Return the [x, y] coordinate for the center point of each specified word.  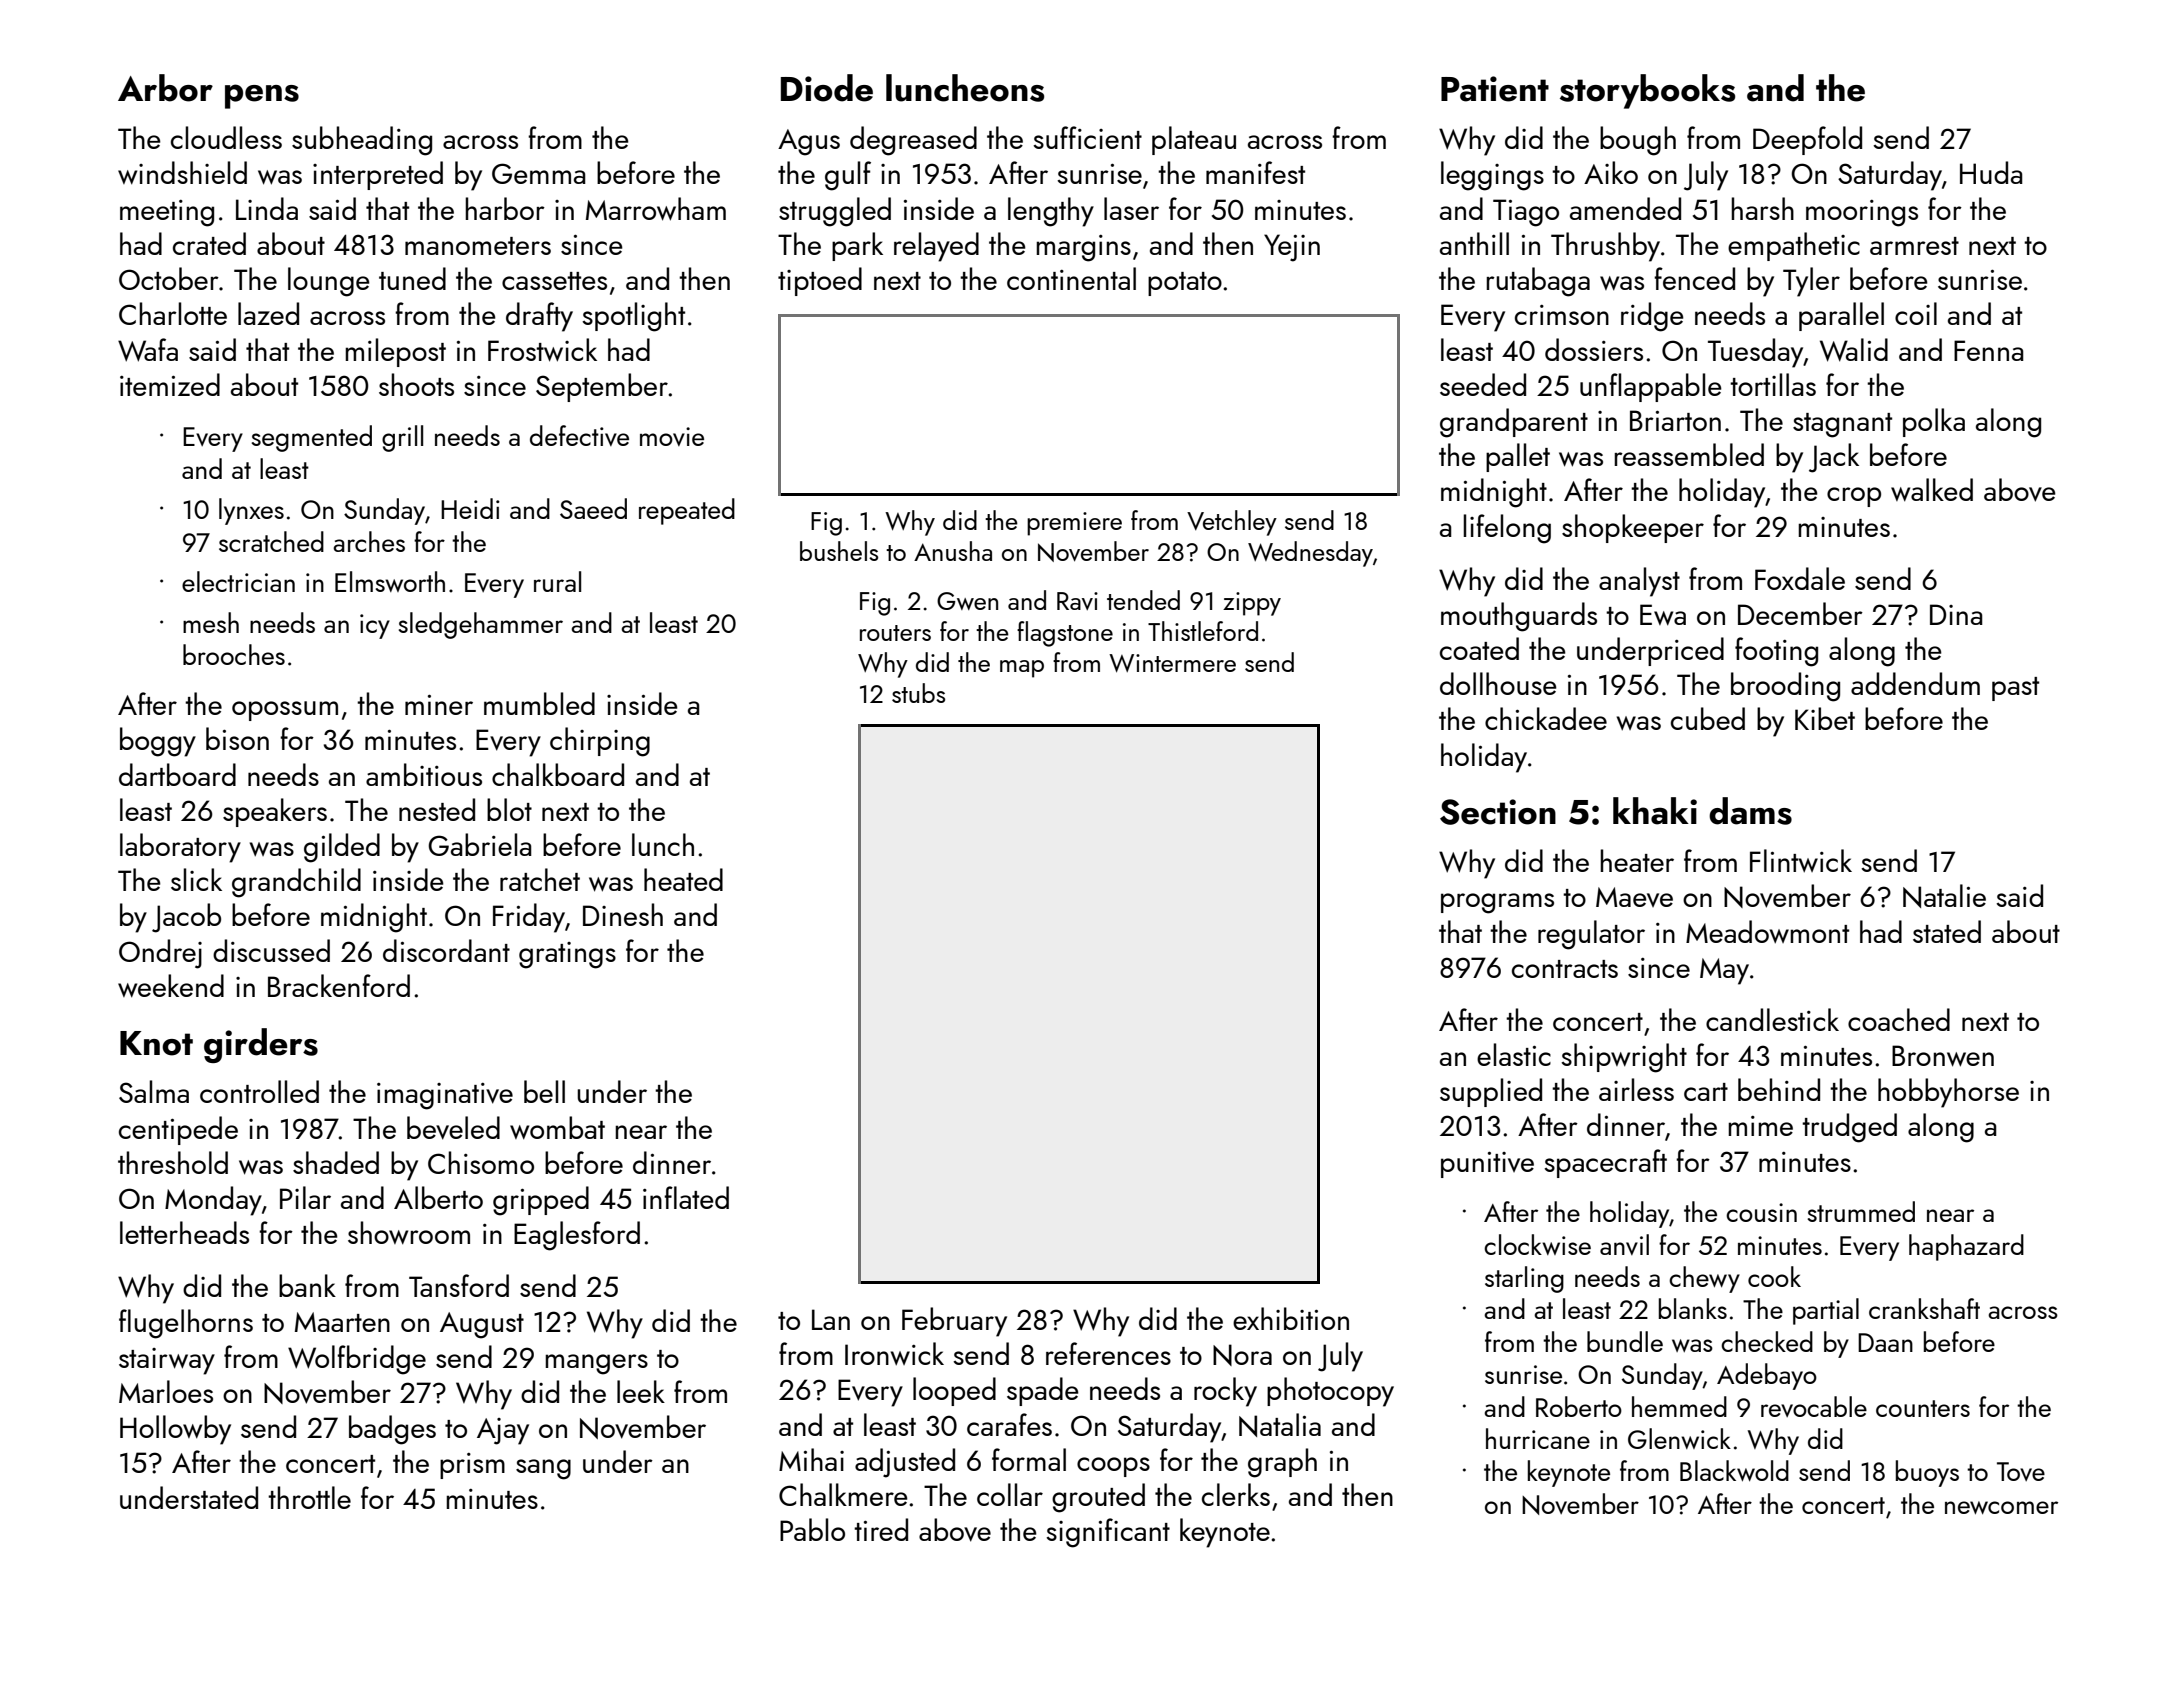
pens [262, 96]
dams [1750, 811]
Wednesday [1310, 554]
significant [1108, 1533]
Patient [1495, 89]
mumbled [539, 703]
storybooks [1647, 91]
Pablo [812, 1529]
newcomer [2001, 1508]
